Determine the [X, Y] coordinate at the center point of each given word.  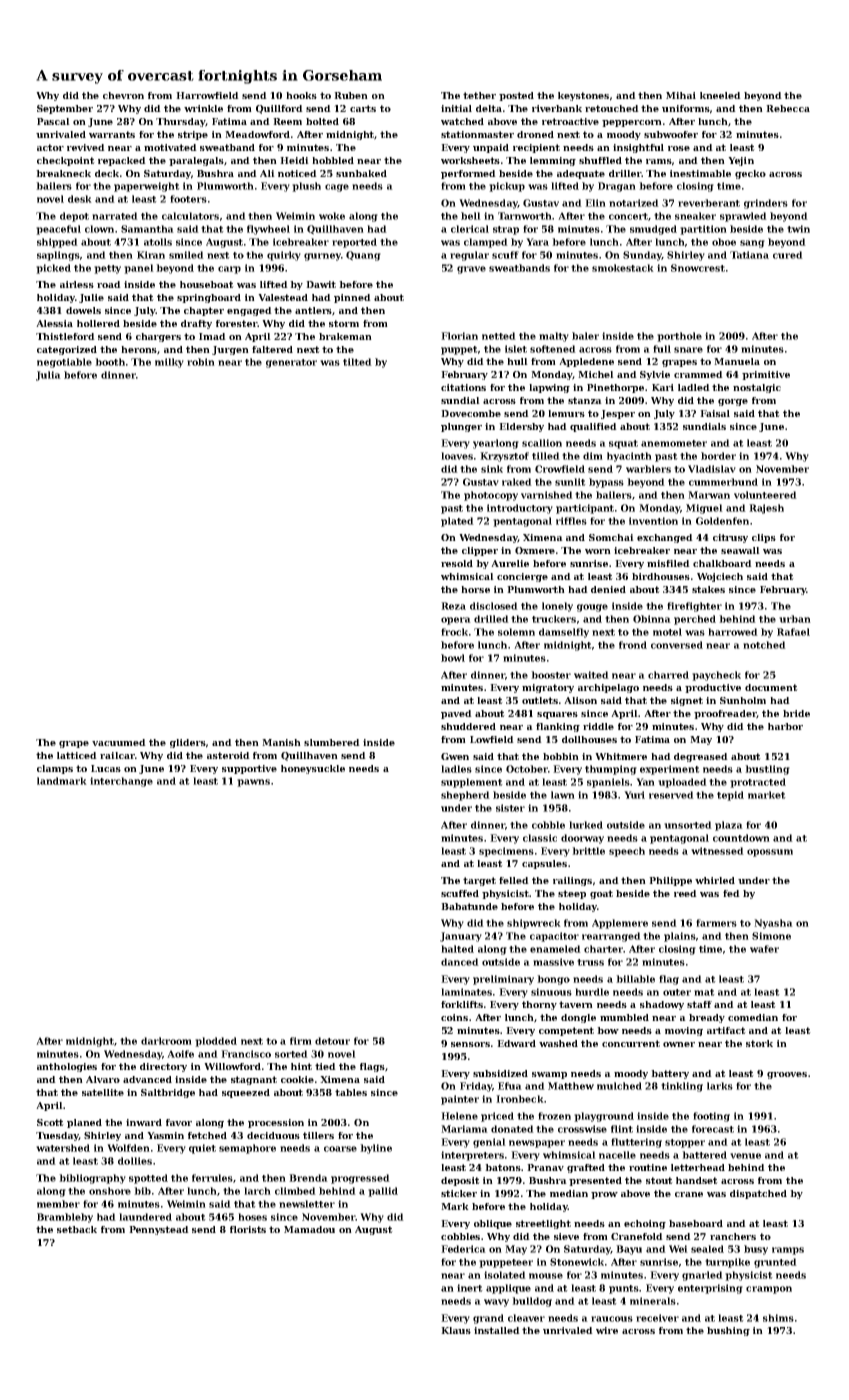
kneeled [720, 95]
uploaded [682, 783]
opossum [770, 853]
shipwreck [534, 924]
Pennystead [159, 1230]
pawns [253, 783]
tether [479, 95]
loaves [457, 456]
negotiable [64, 363]
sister [510, 808]
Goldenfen [722, 521]
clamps [55, 769]
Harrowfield [207, 95]
